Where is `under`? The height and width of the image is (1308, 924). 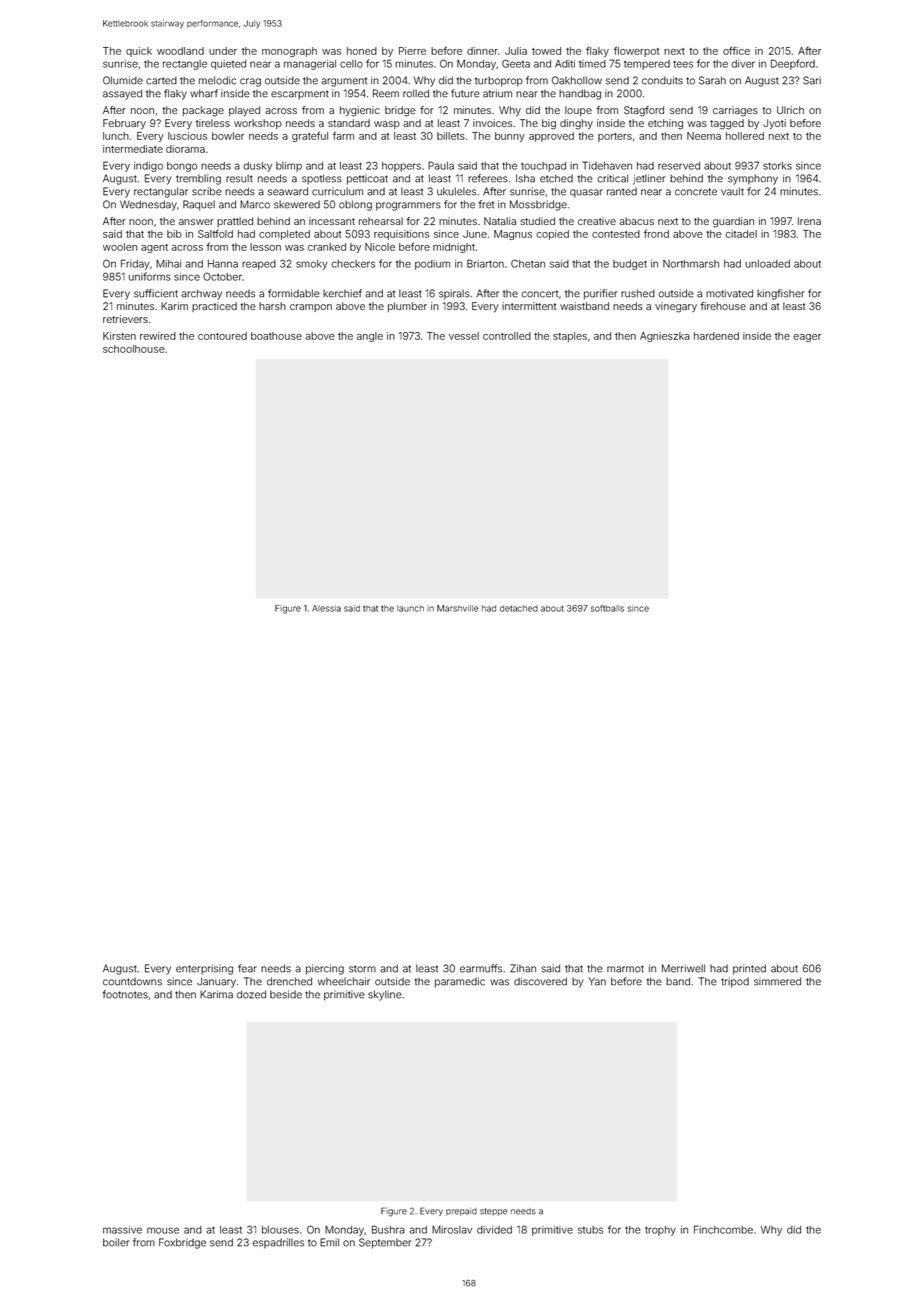
under is located at coordinates (223, 51).
